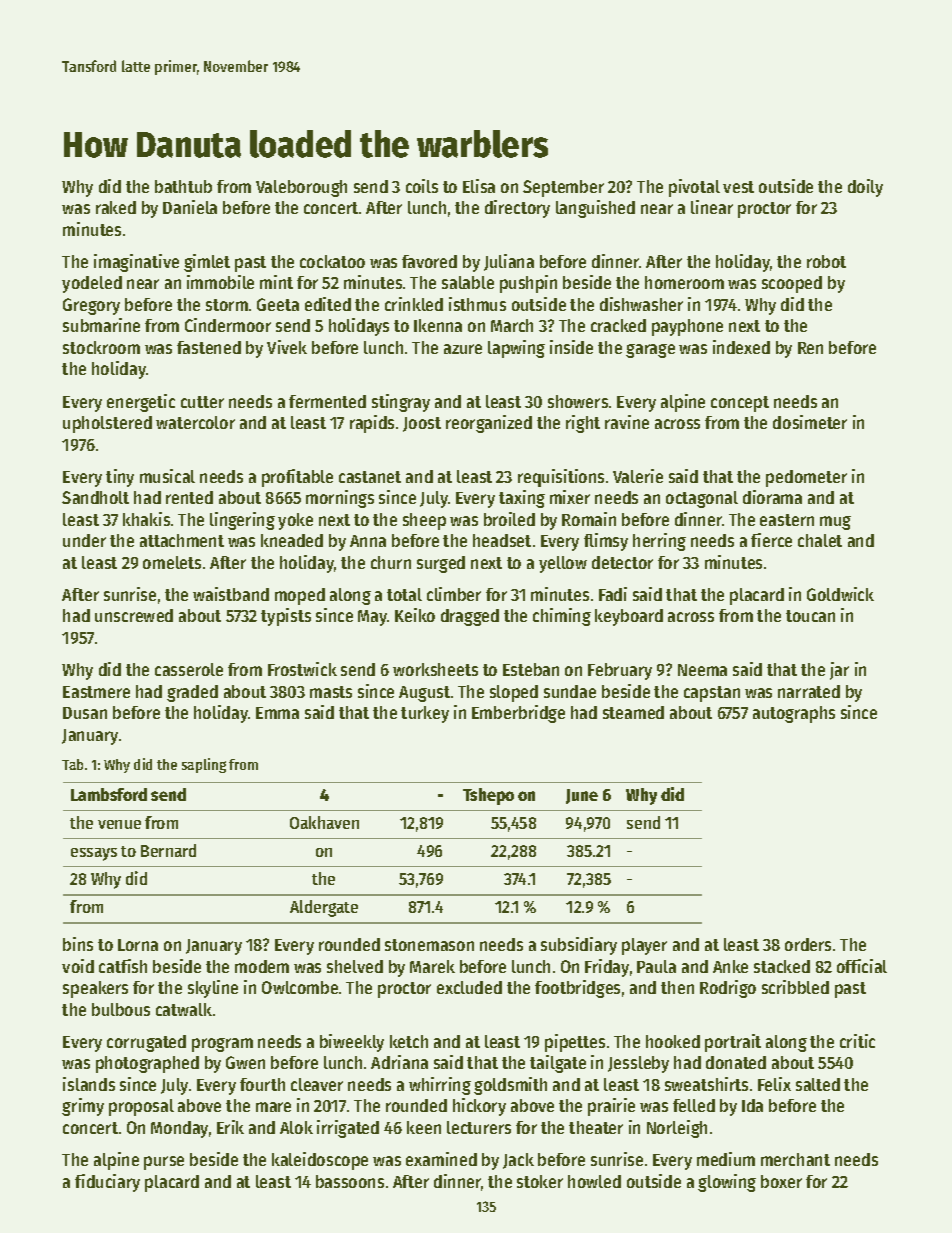 Image resolution: width=952 pixels, height=1233 pixels. Describe the element at coordinates (84, 540) in the screenshot. I see `under` at that location.
